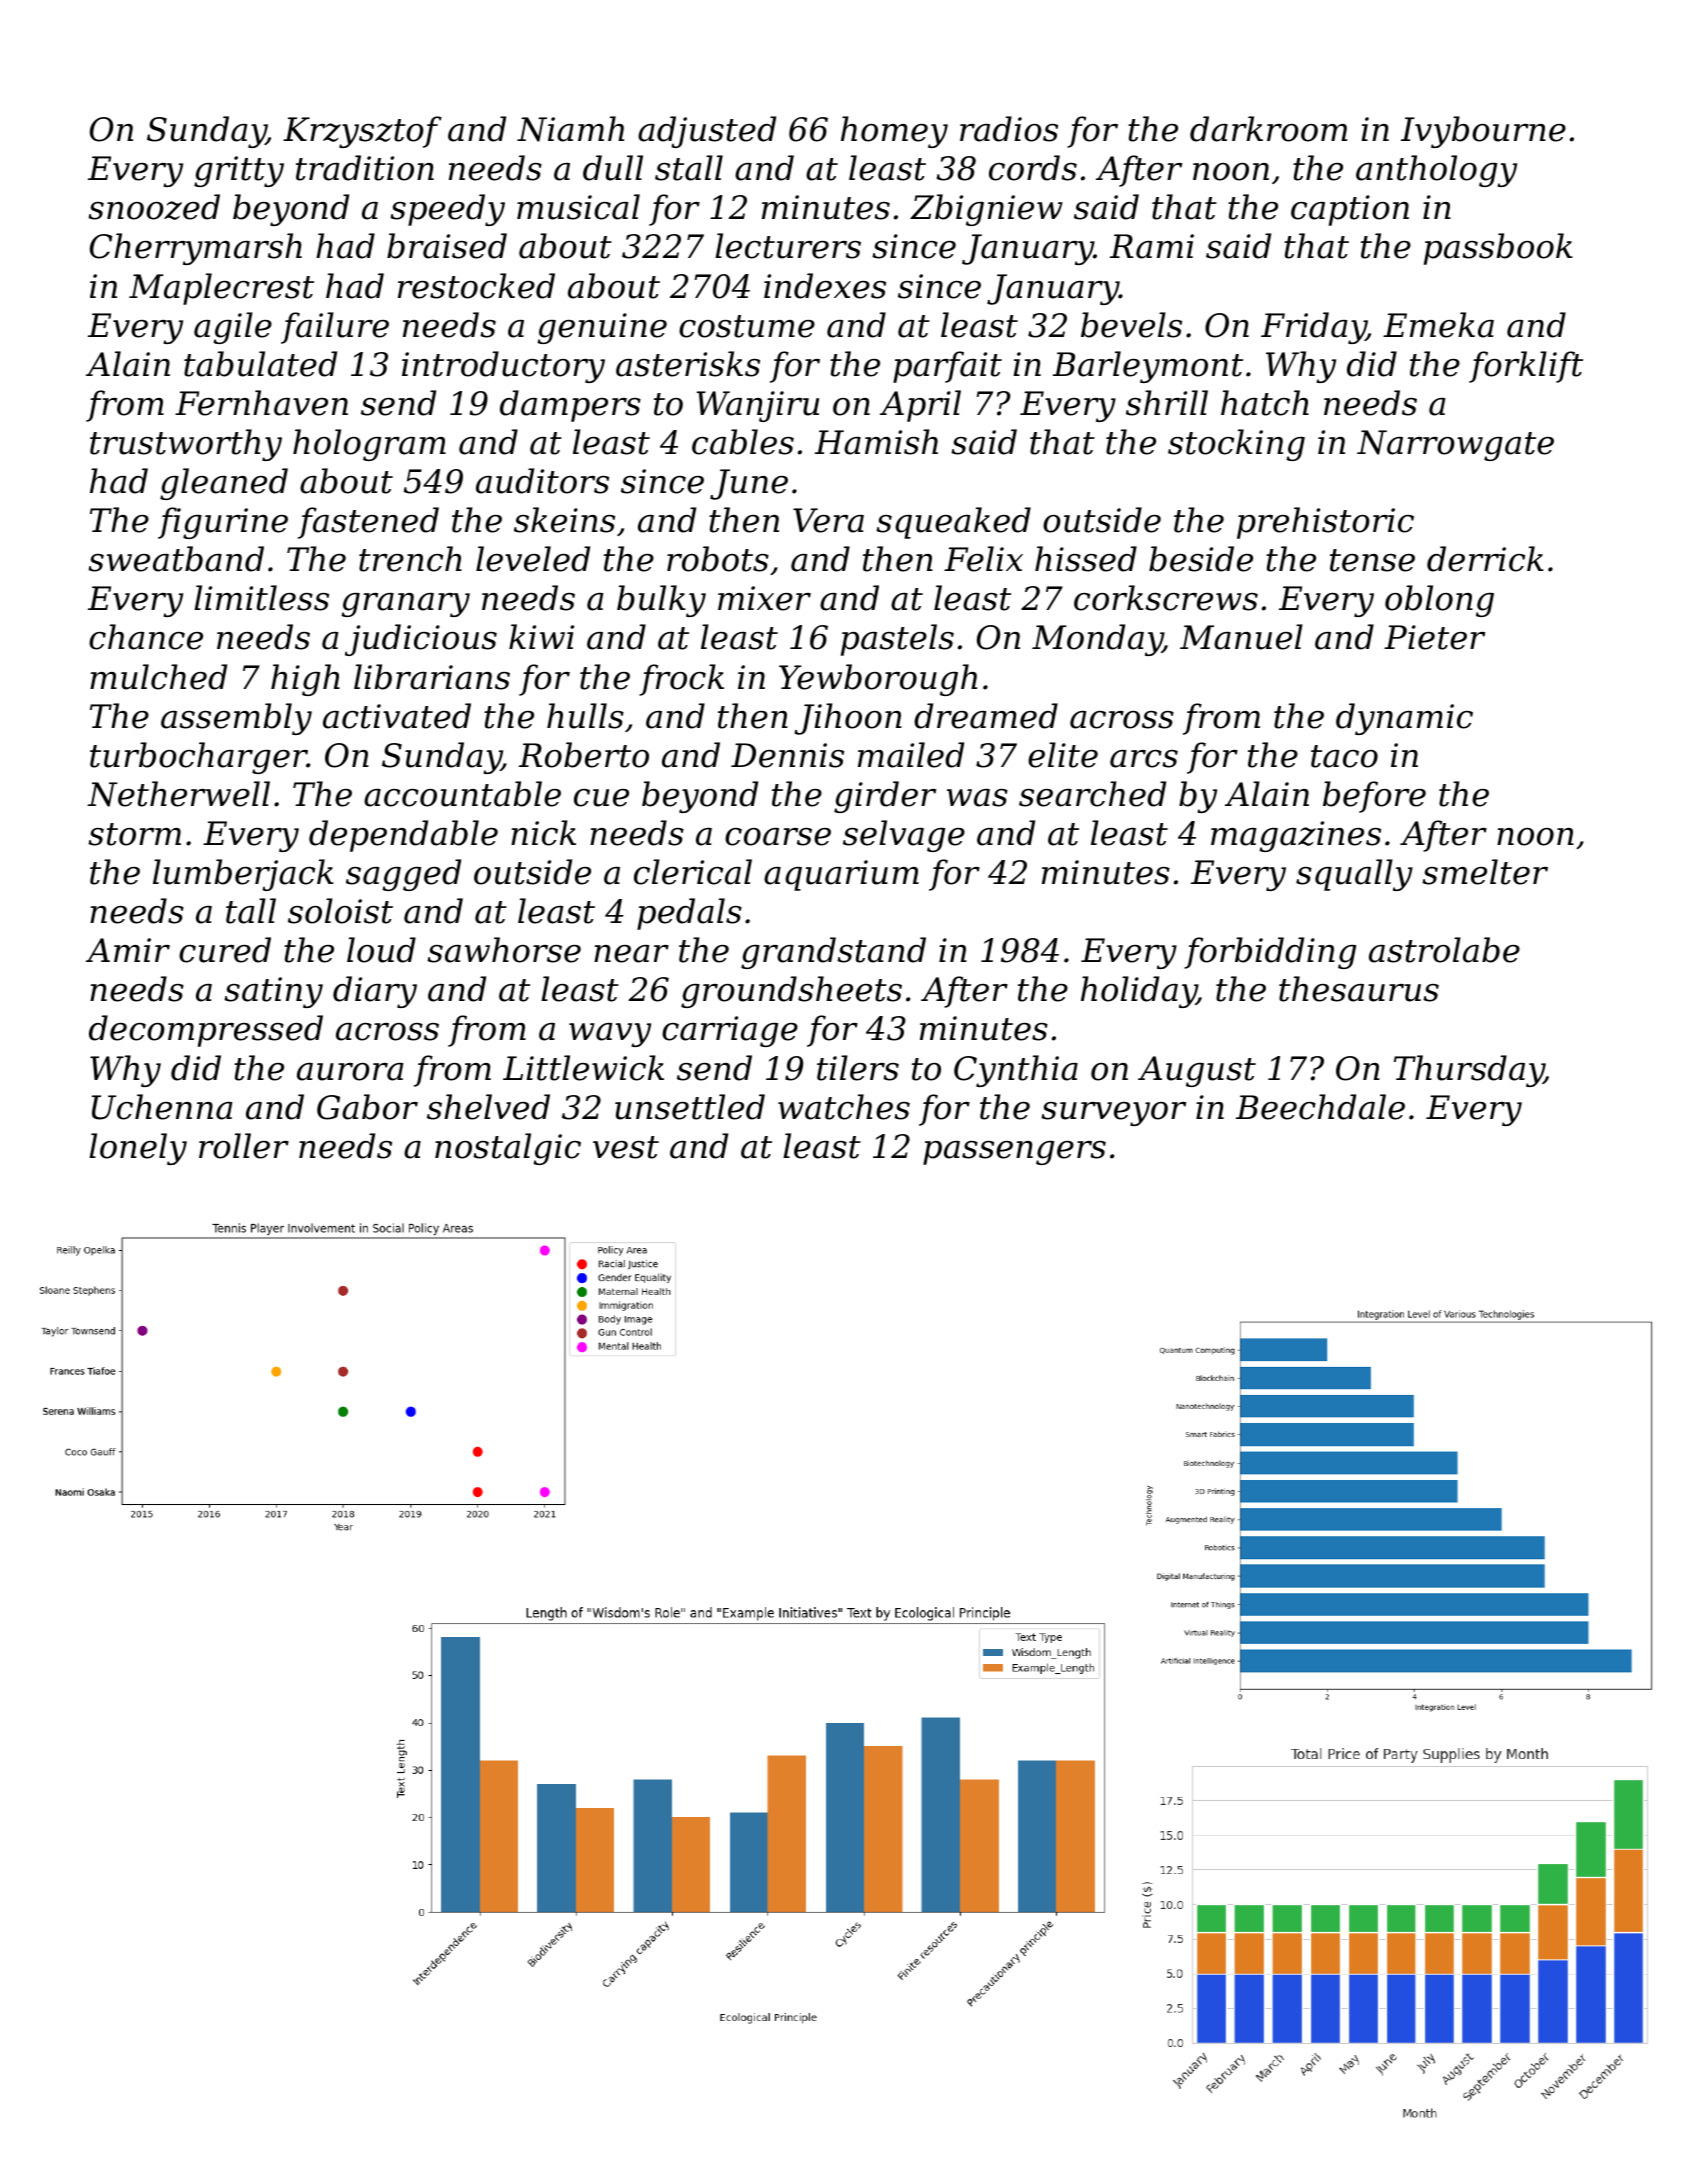 The height and width of the screenshot is (2178, 1683). I want to click on stocking, so click(1236, 445).
